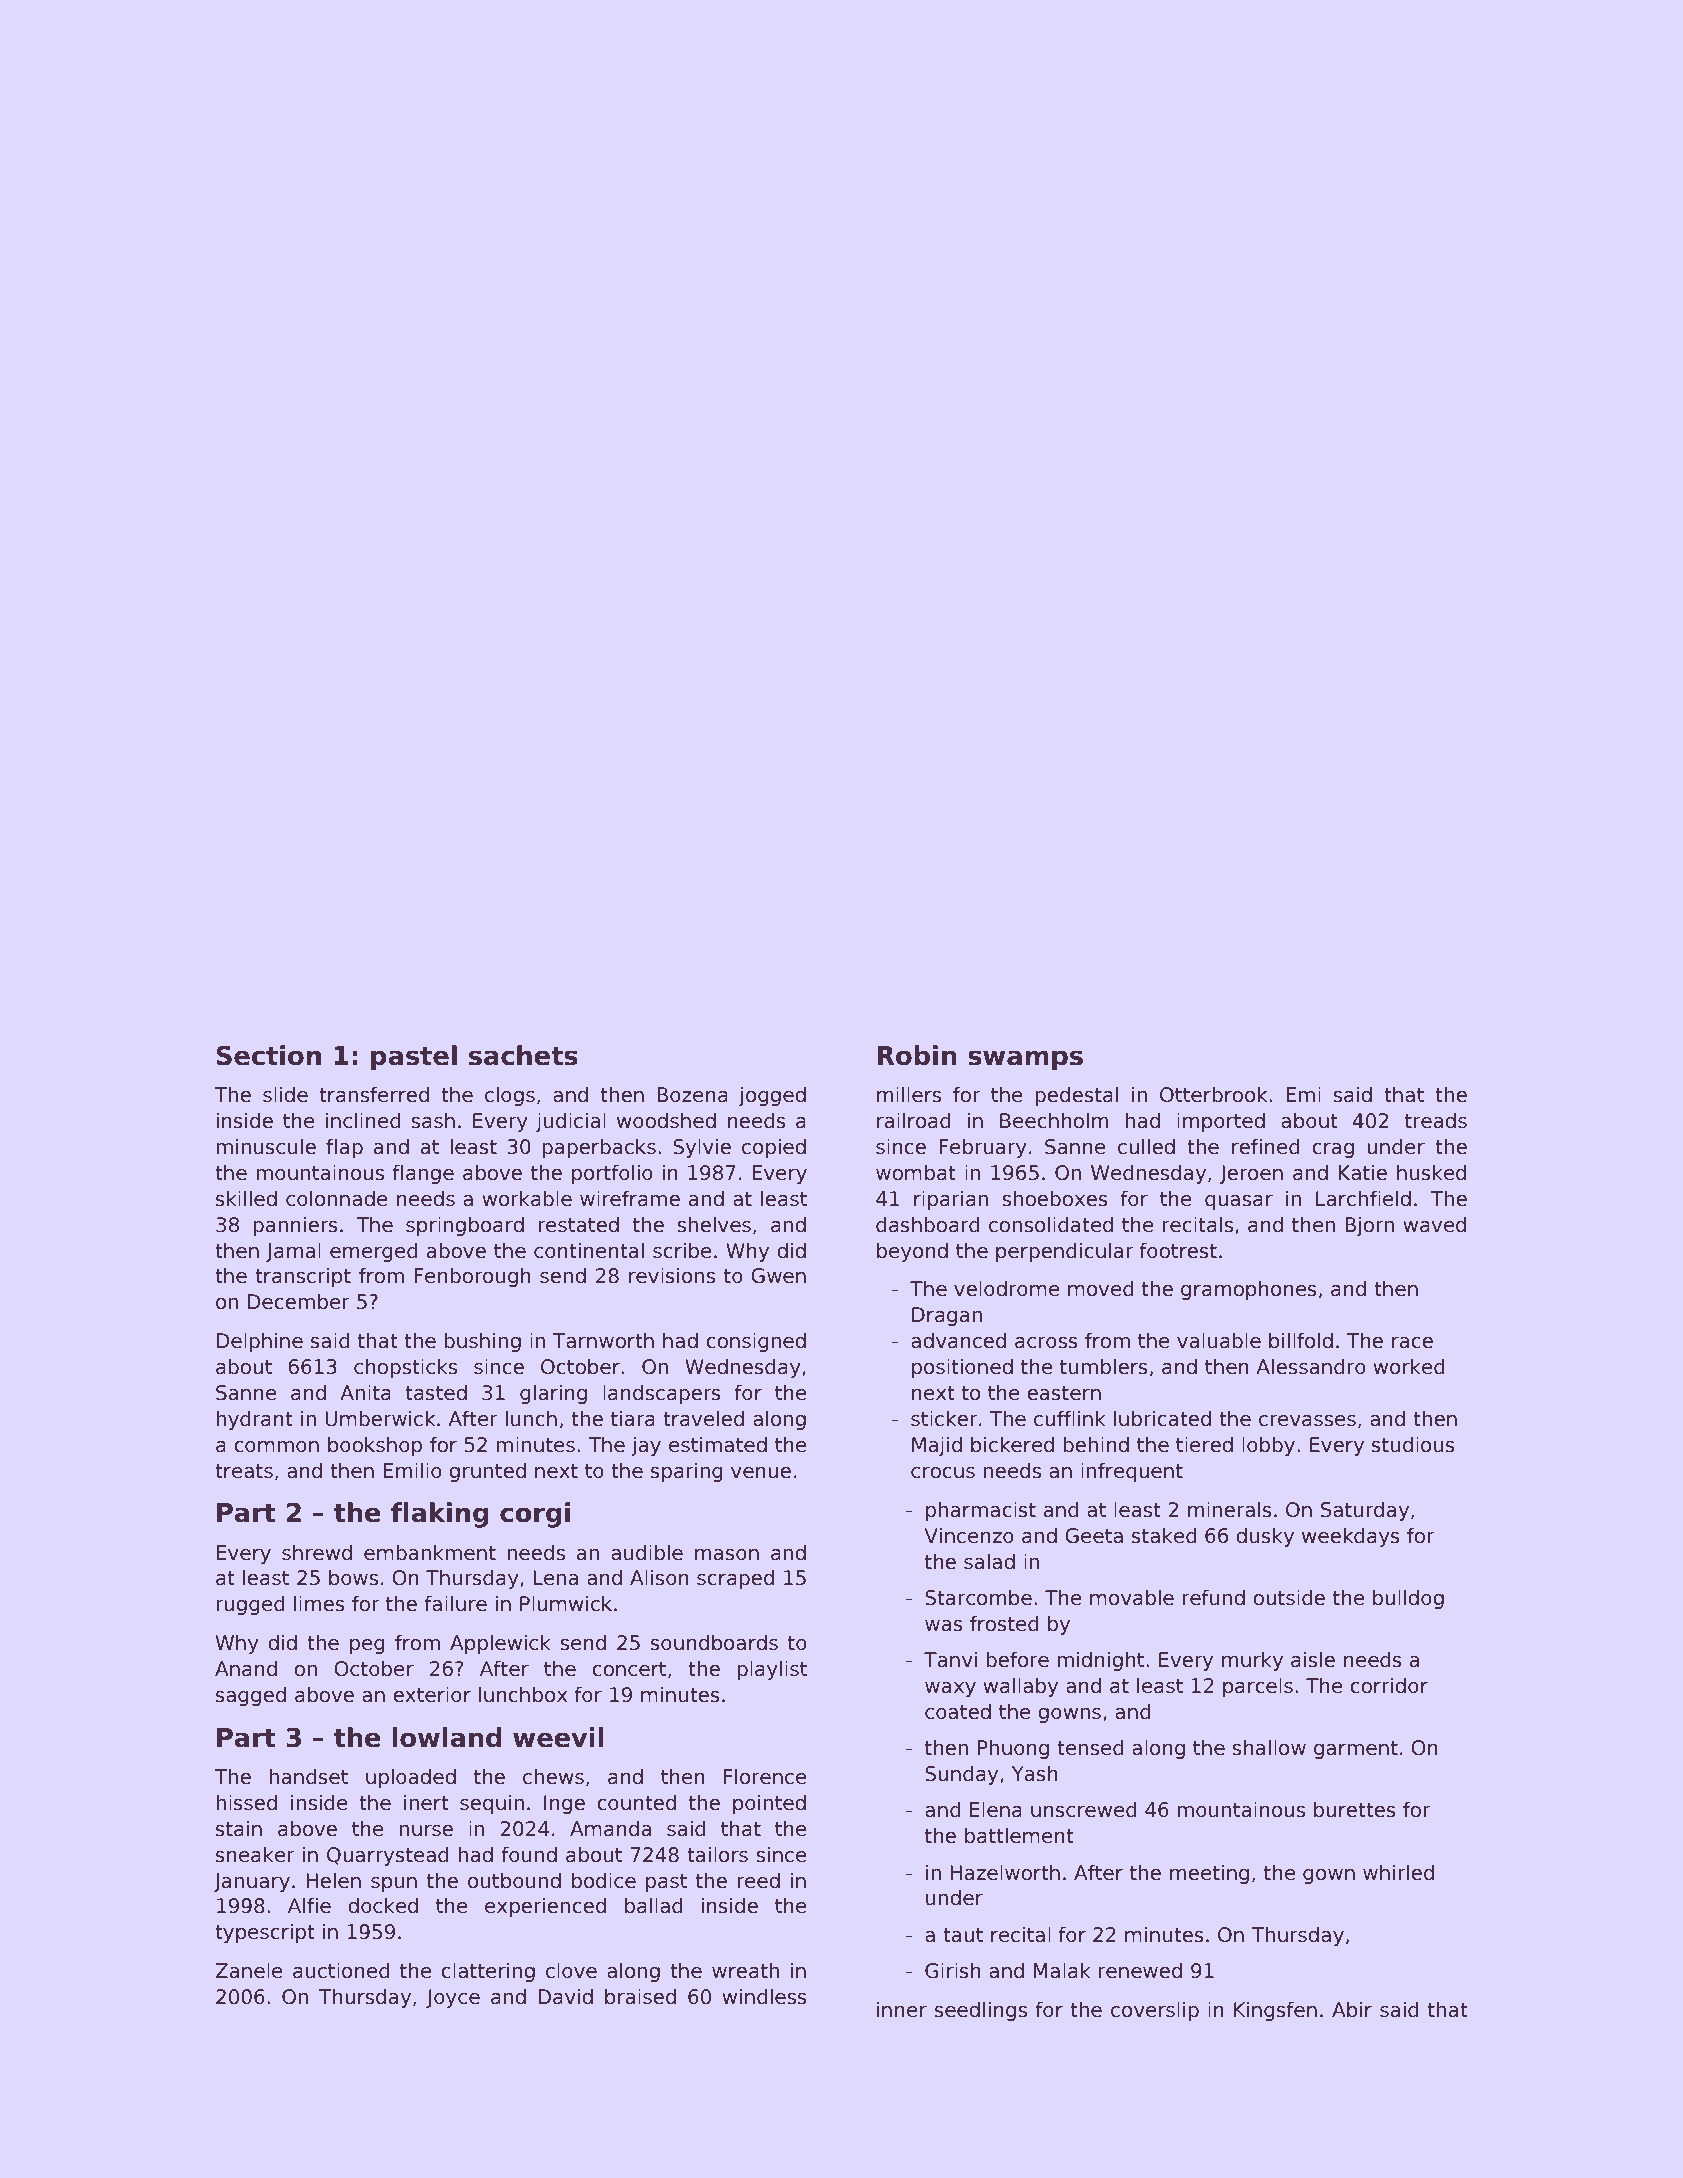  Describe the element at coordinates (453, 1998) in the document. I see `Joyce` at that location.
